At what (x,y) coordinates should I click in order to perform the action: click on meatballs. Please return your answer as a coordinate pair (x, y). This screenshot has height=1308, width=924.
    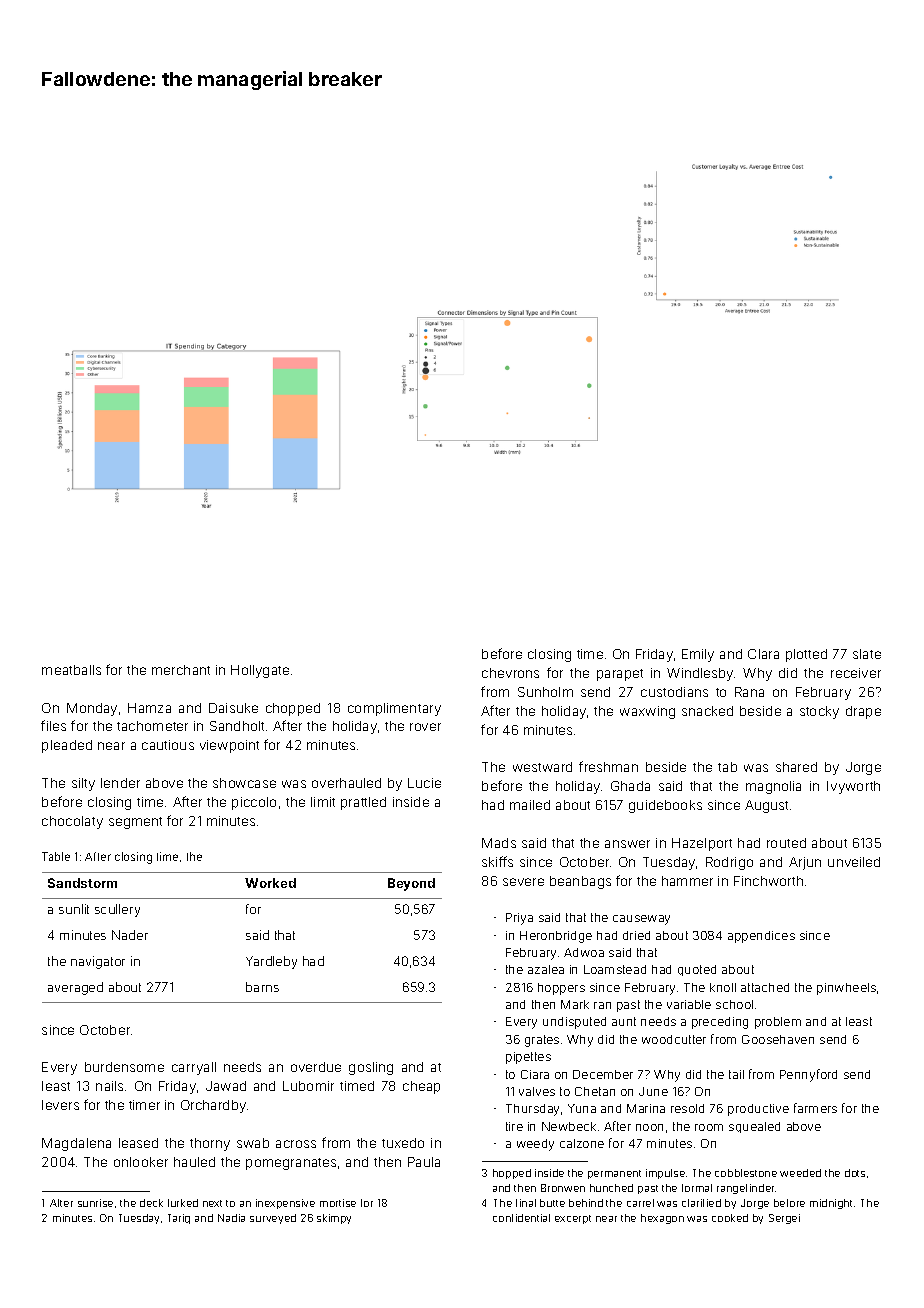
    Looking at the image, I should click on (71, 670).
